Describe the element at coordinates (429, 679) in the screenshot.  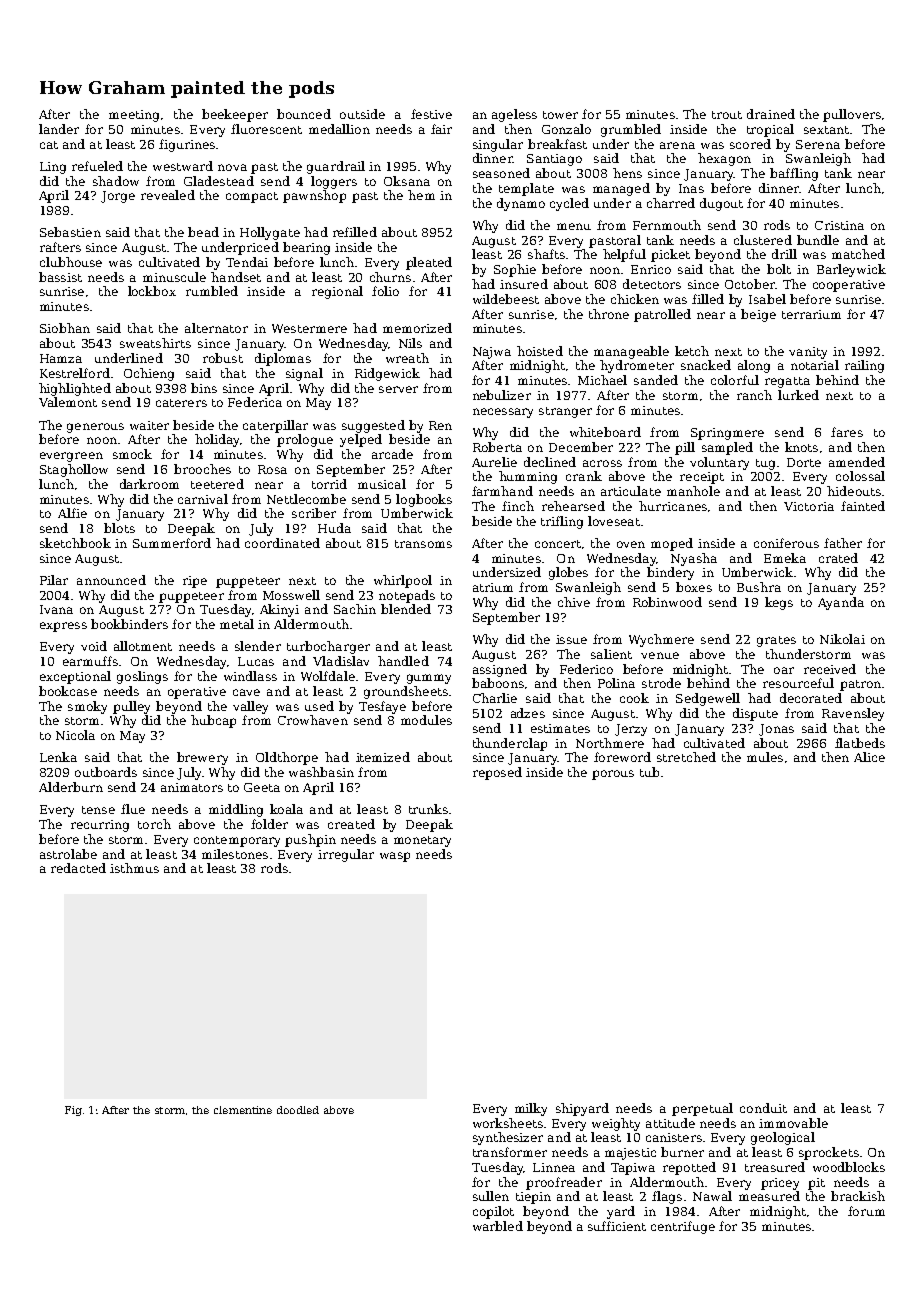
I see `gummy` at that location.
